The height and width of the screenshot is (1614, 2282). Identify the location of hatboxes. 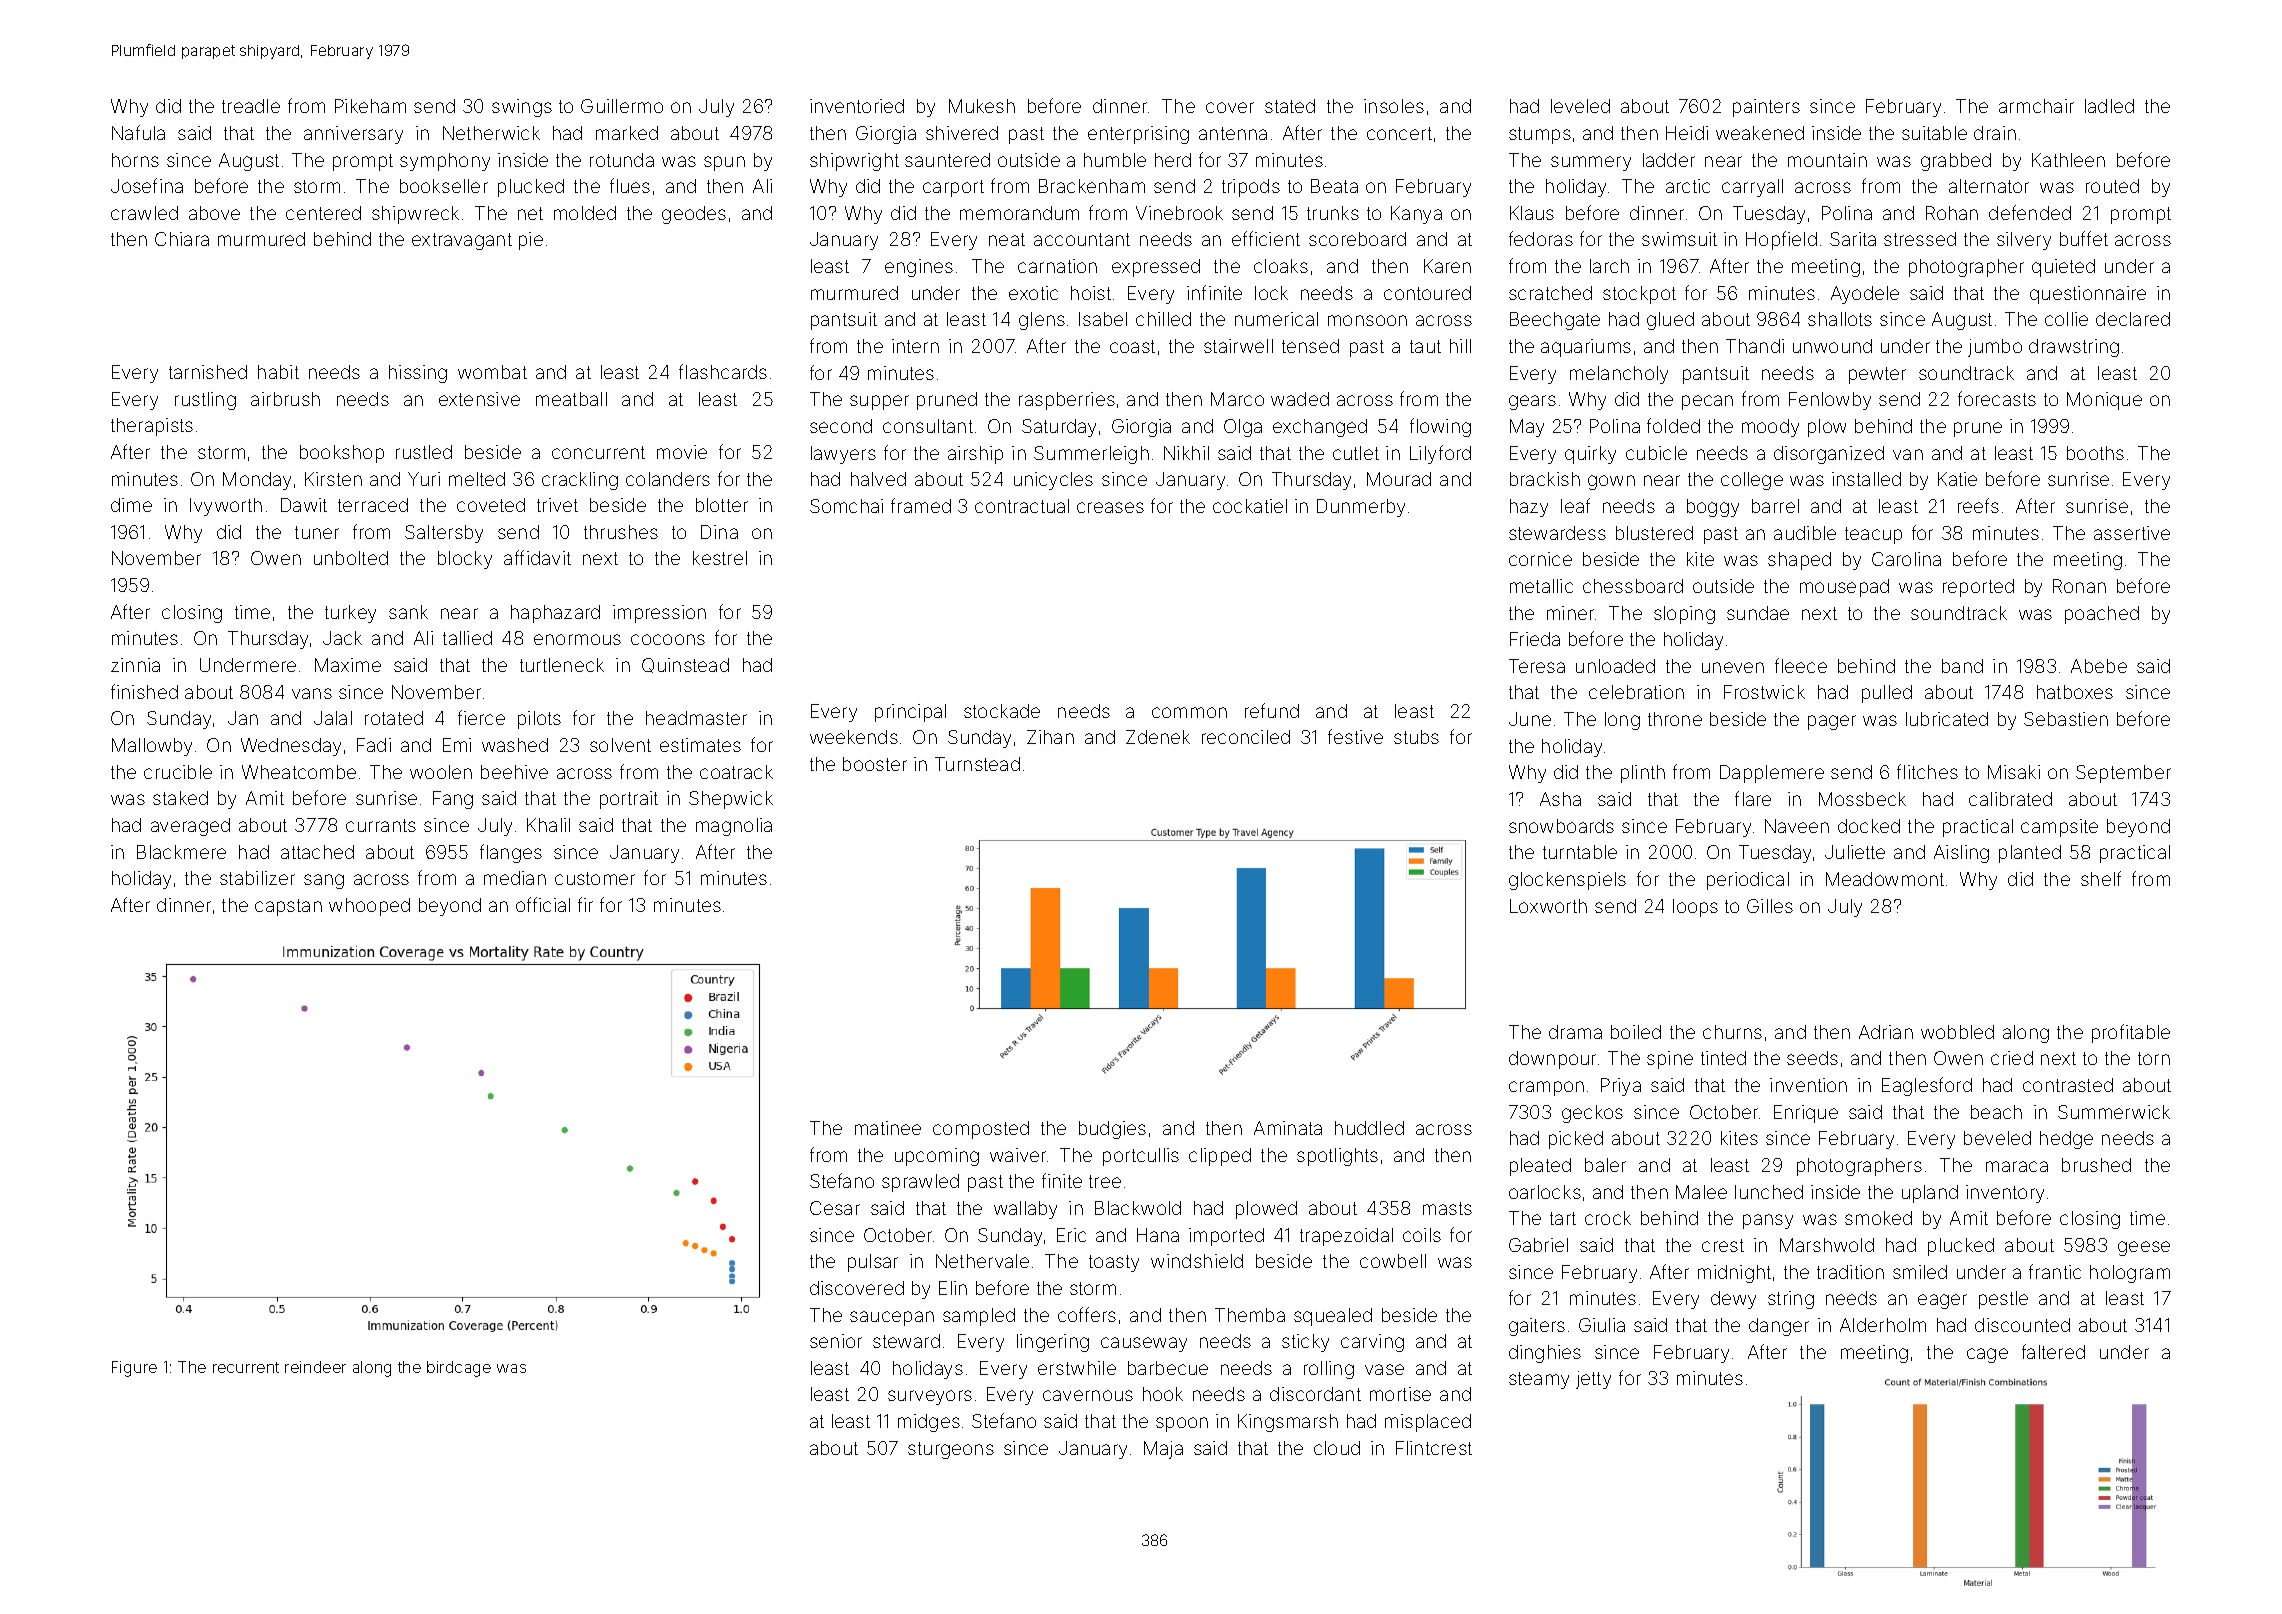
(2075, 692).
